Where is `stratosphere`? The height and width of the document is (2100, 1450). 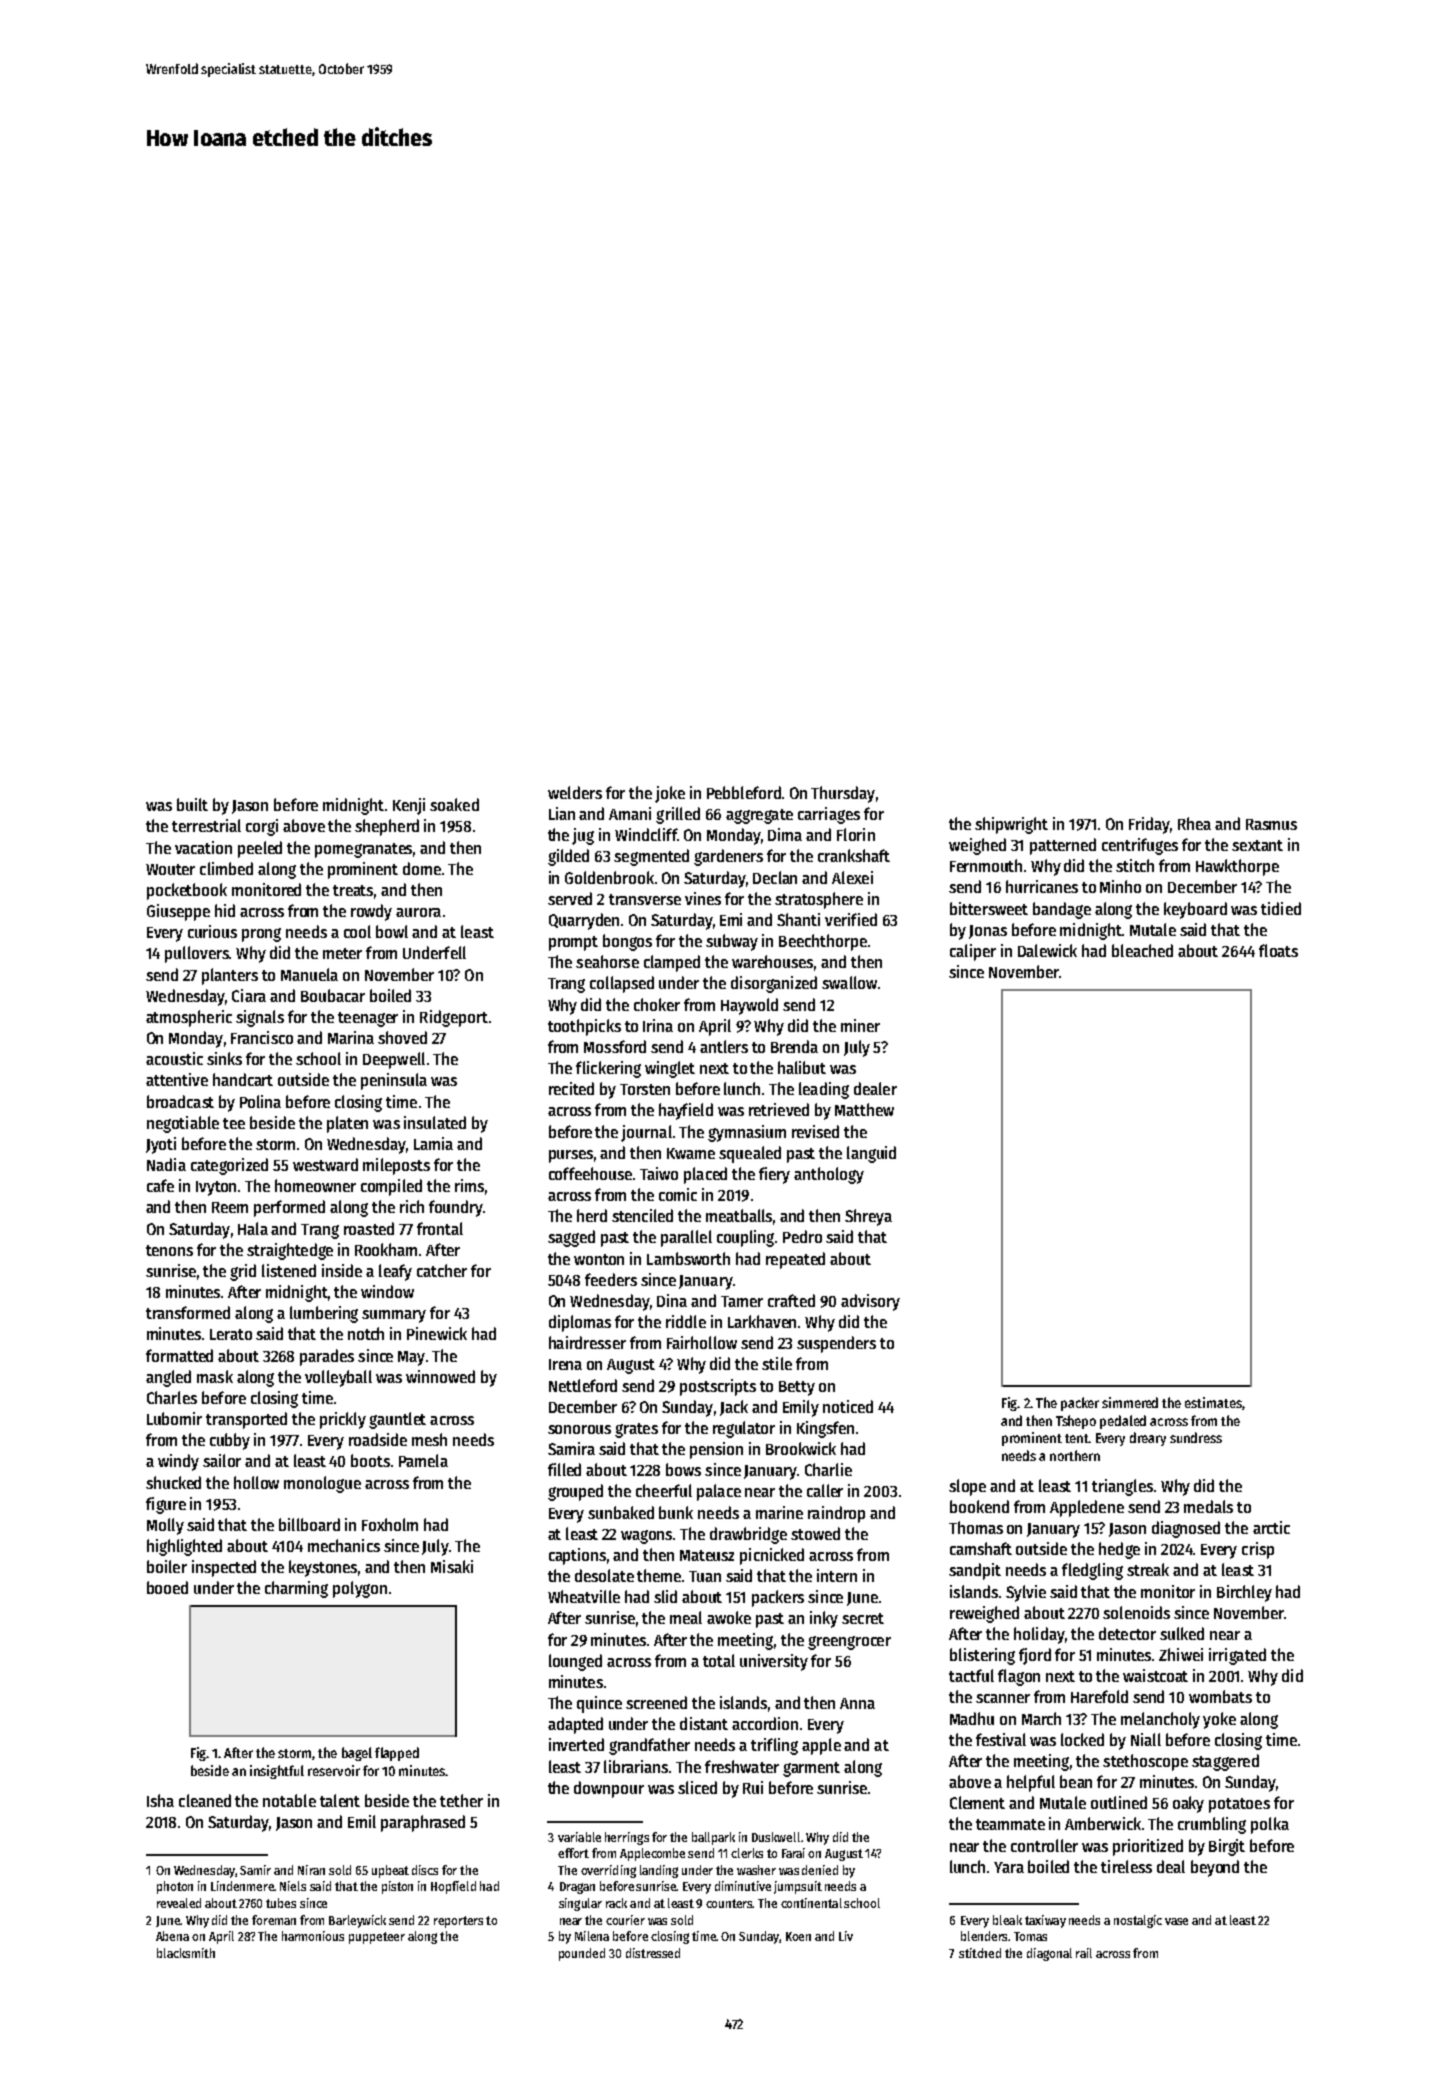
stratosphere is located at coordinates (819, 900).
